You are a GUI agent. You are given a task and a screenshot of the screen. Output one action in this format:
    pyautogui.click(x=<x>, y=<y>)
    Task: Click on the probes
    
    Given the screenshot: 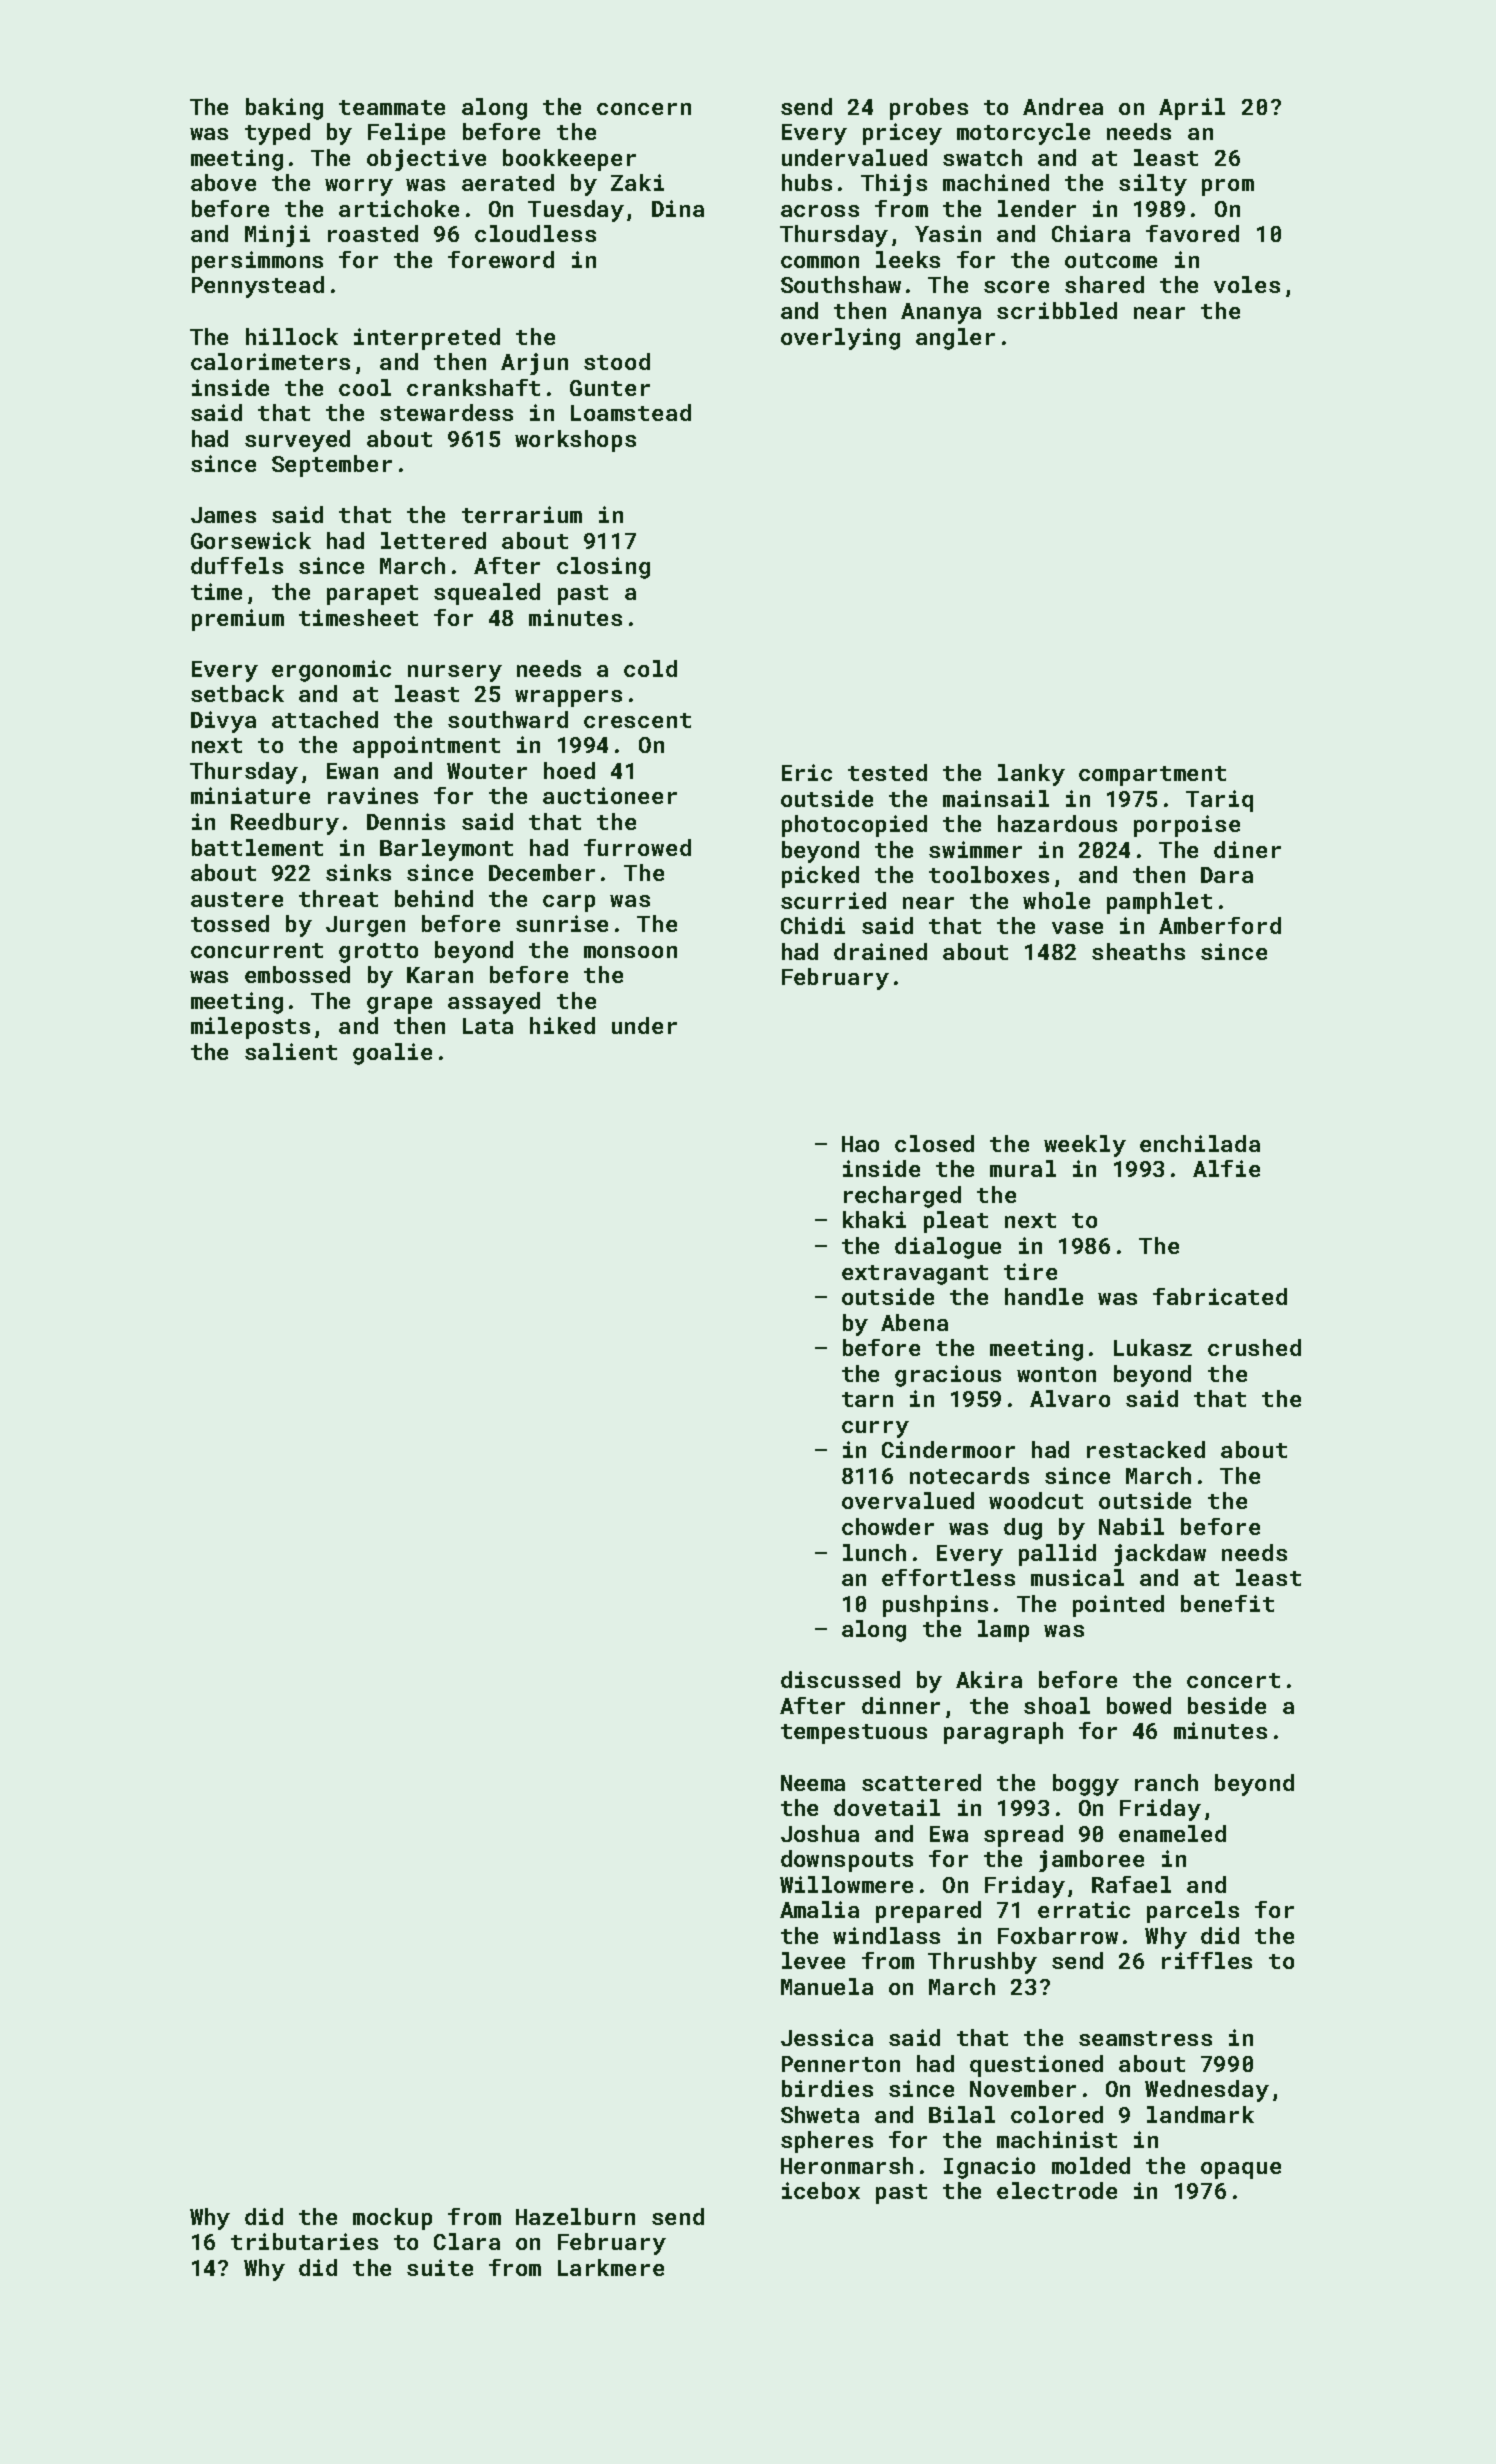 What is the action you would take?
    pyautogui.click(x=929, y=109)
